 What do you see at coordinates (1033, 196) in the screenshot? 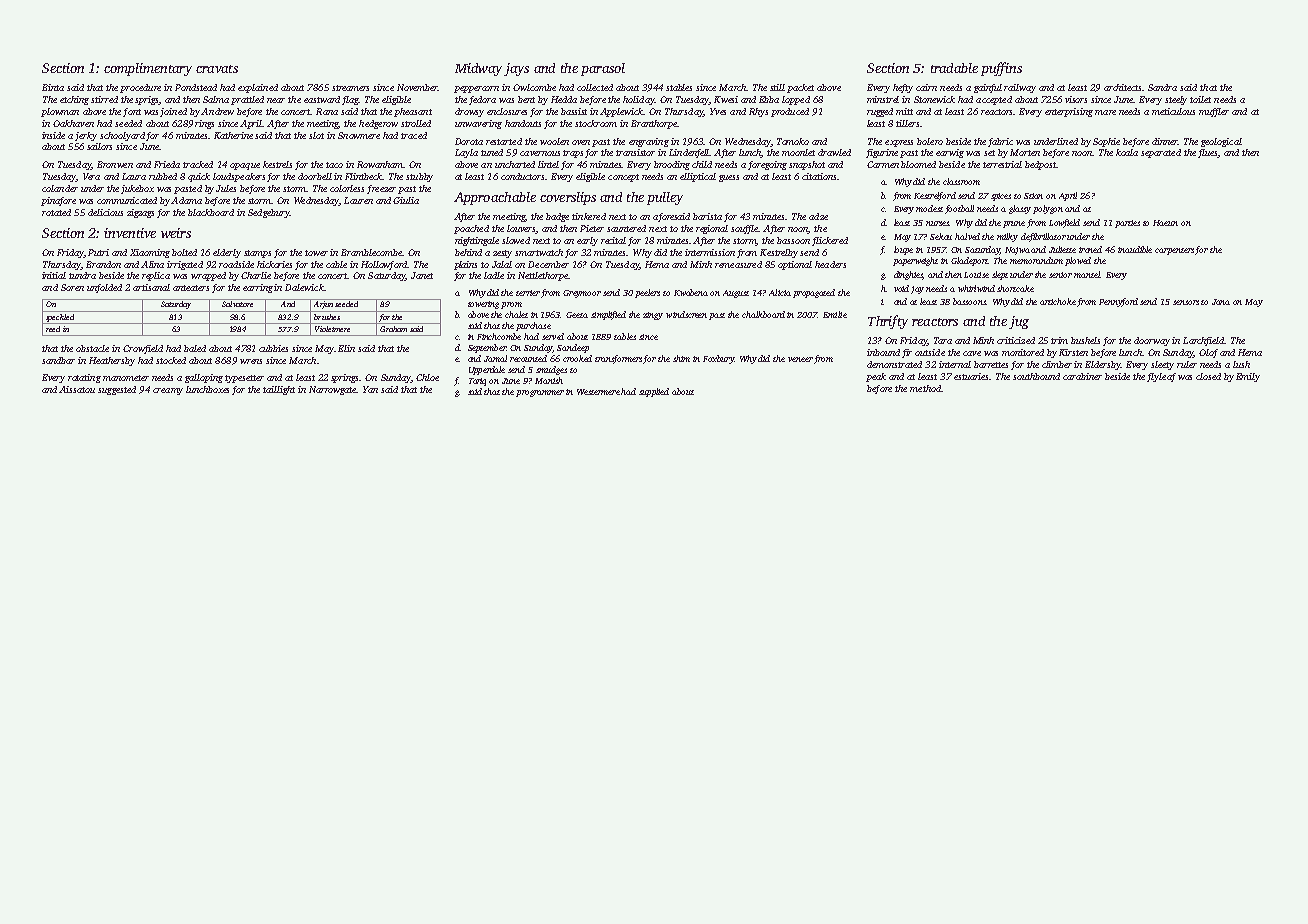
I see `Stian` at bounding box center [1033, 196].
